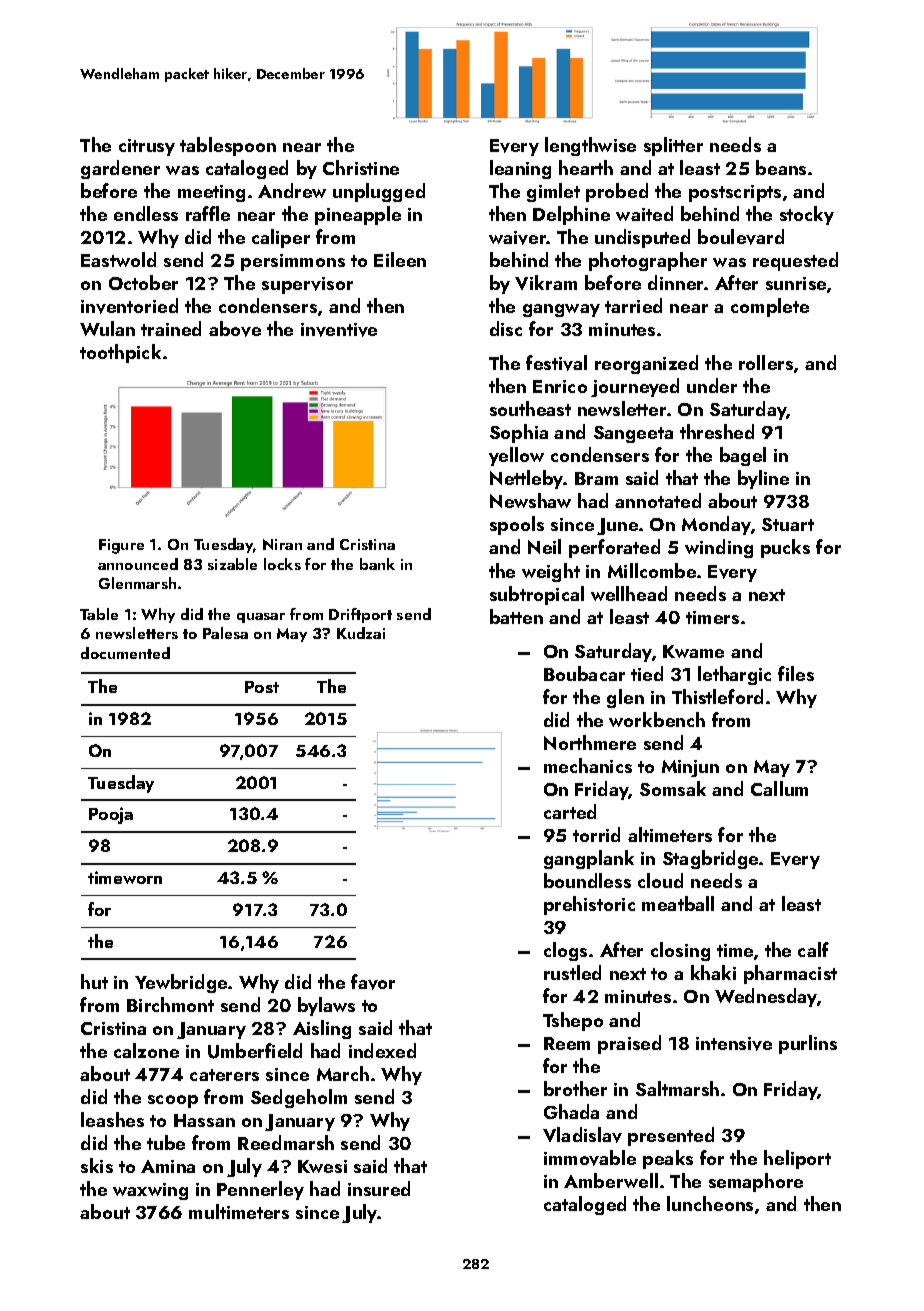 The height and width of the screenshot is (1311, 924). Describe the element at coordinates (673, 146) in the screenshot. I see `splitter` at that location.
